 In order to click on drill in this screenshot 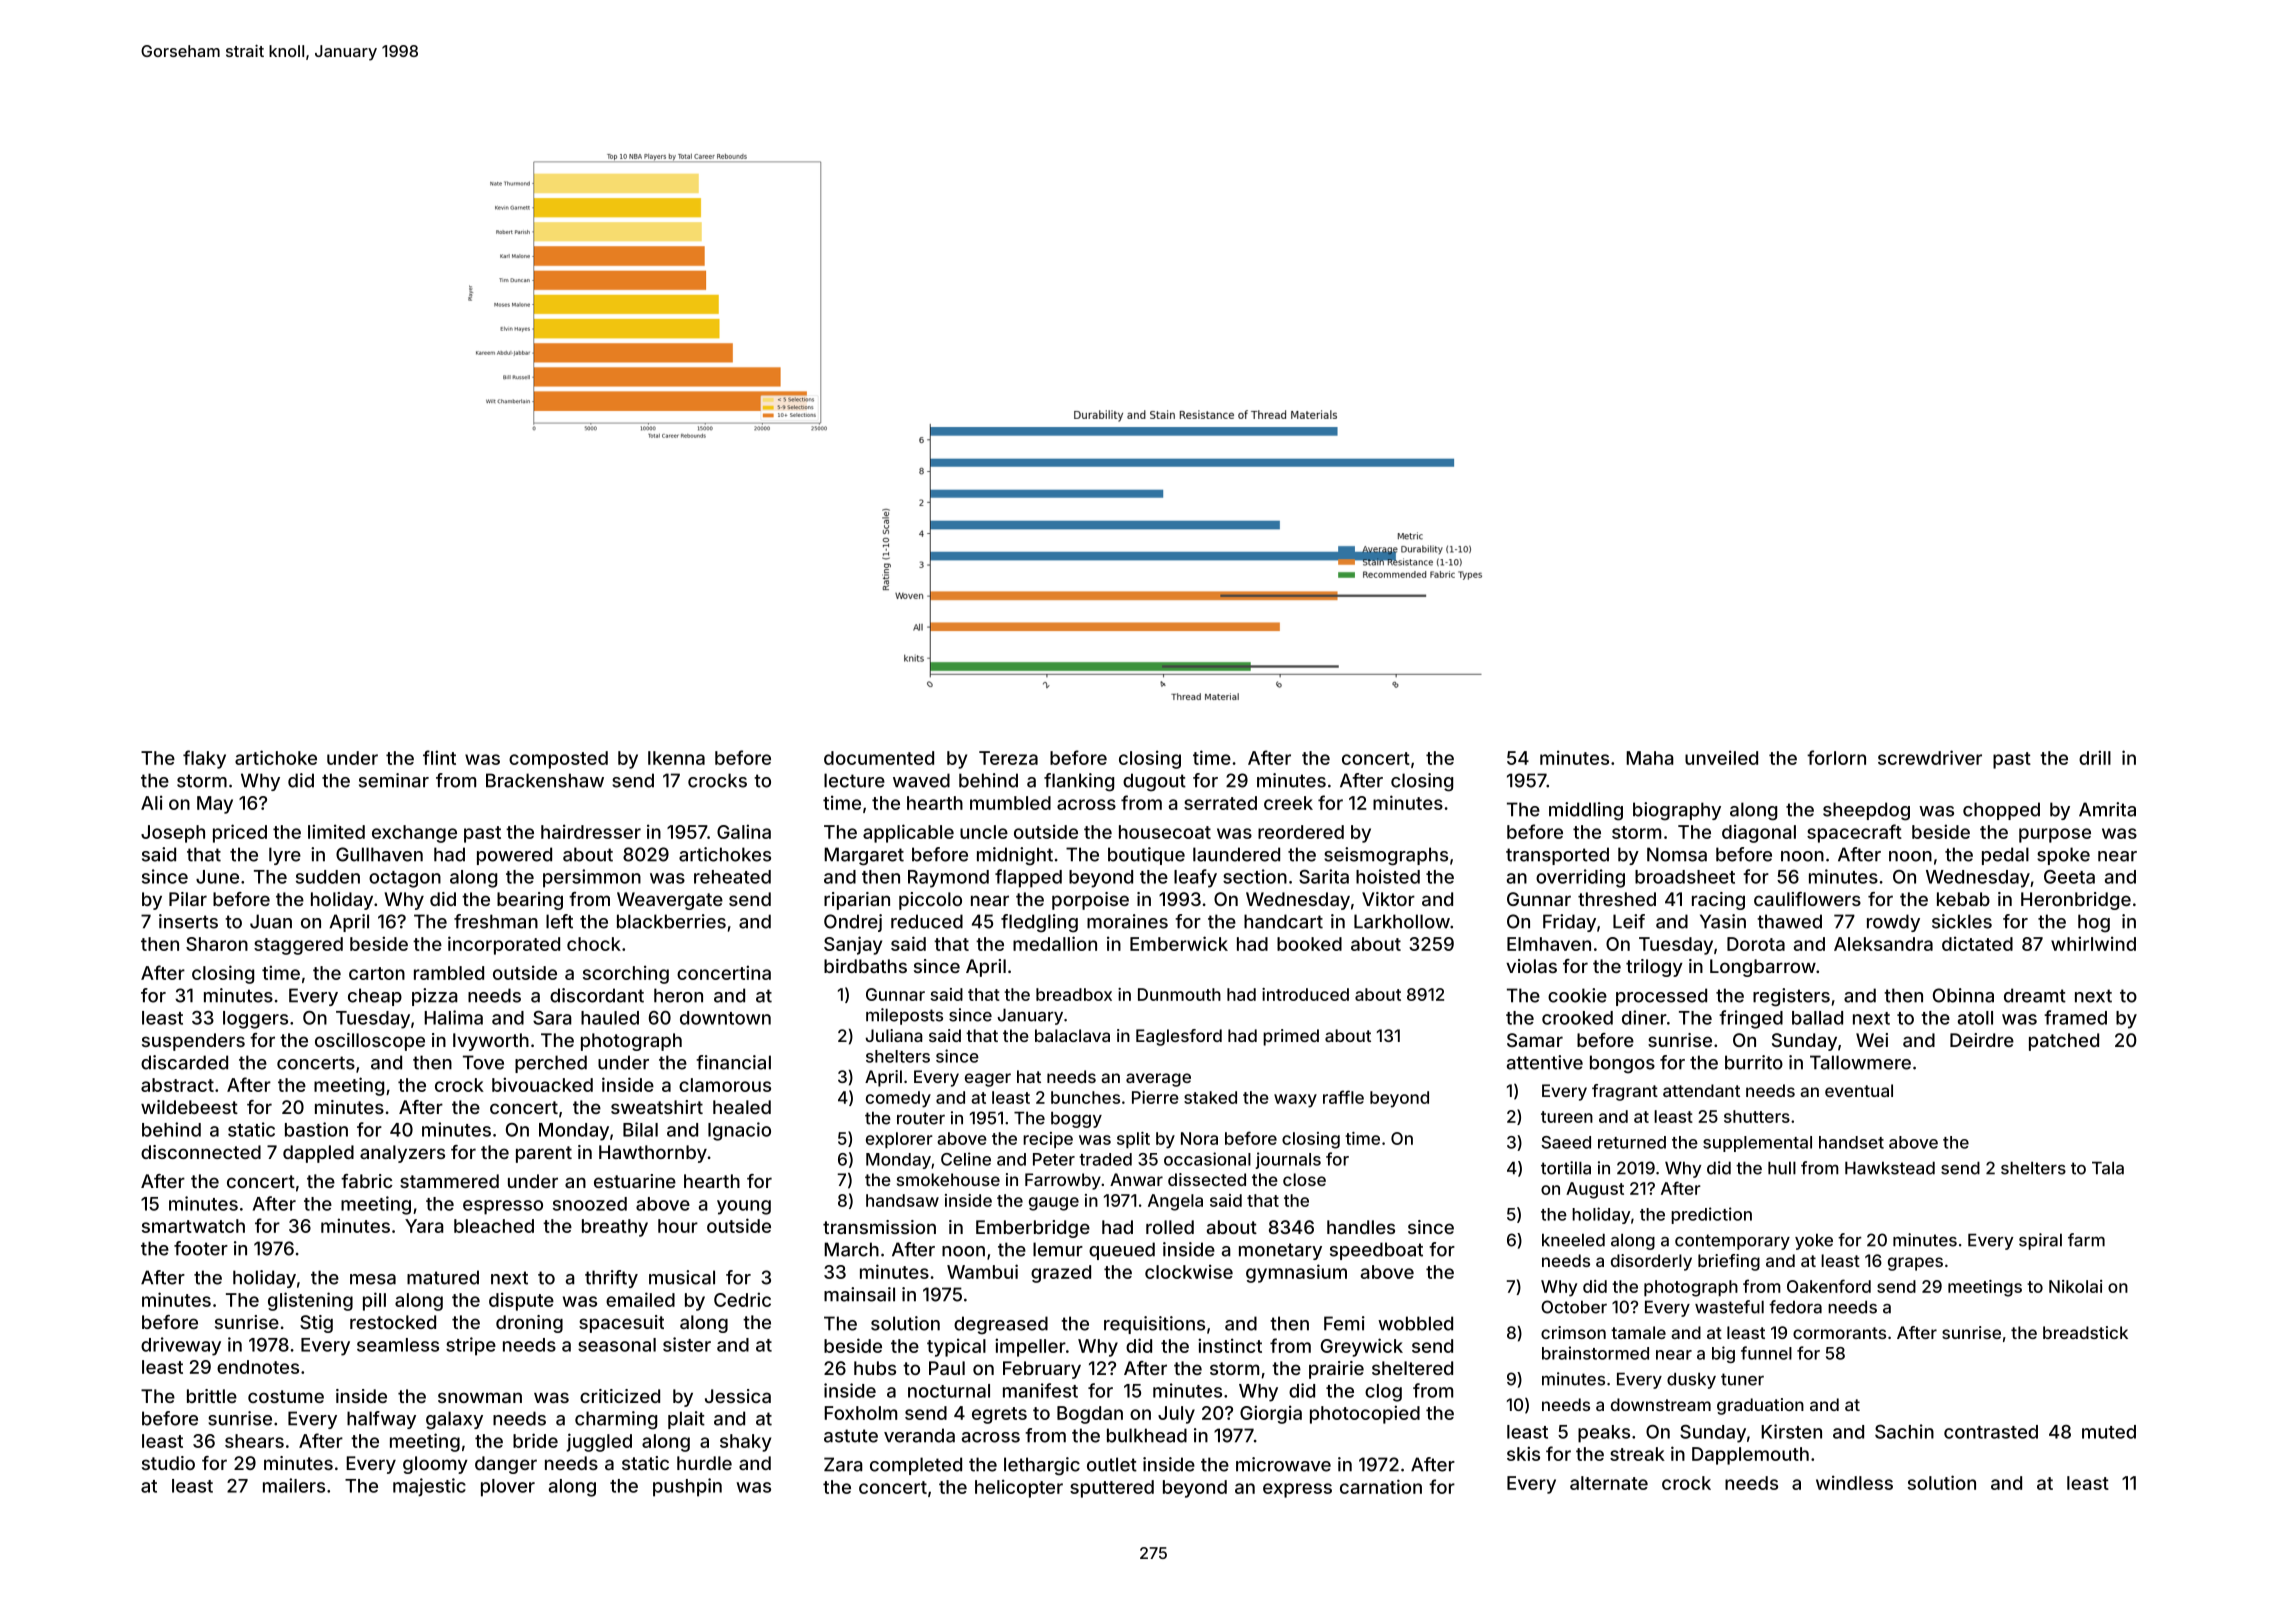, I will do `click(2095, 757)`.
